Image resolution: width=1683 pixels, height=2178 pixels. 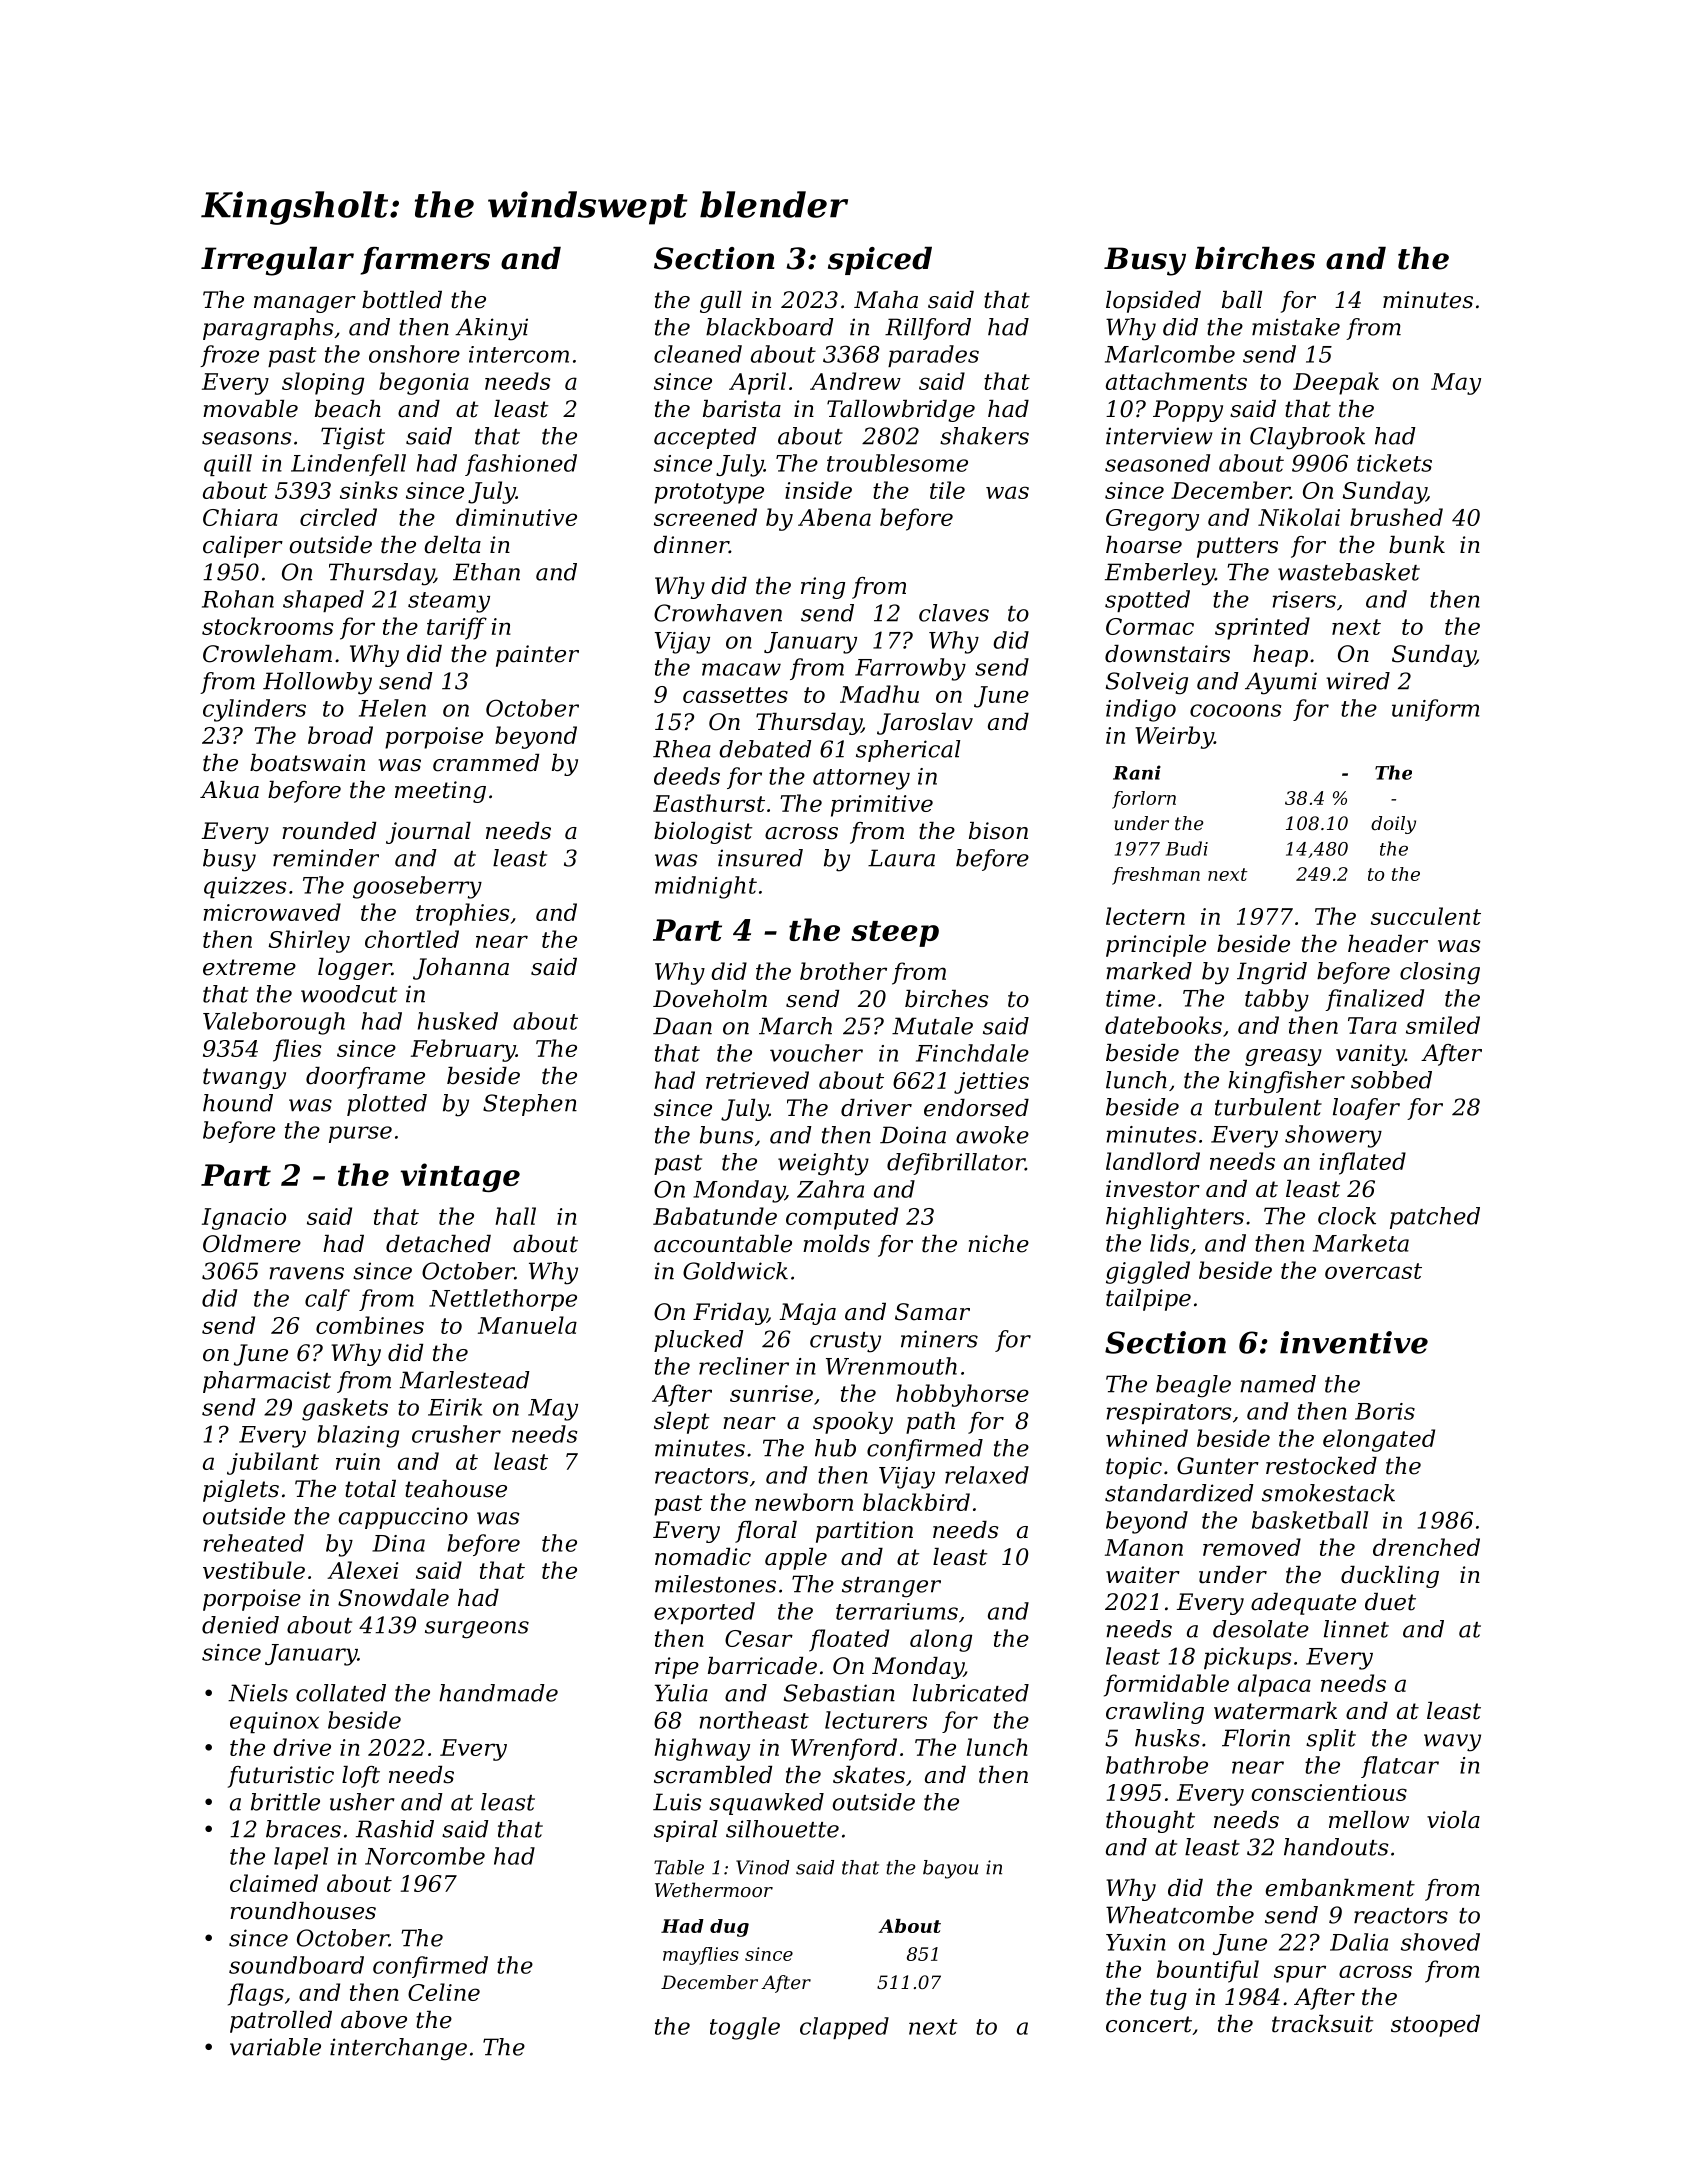 I want to click on Manon, so click(x=1144, y=1547).
